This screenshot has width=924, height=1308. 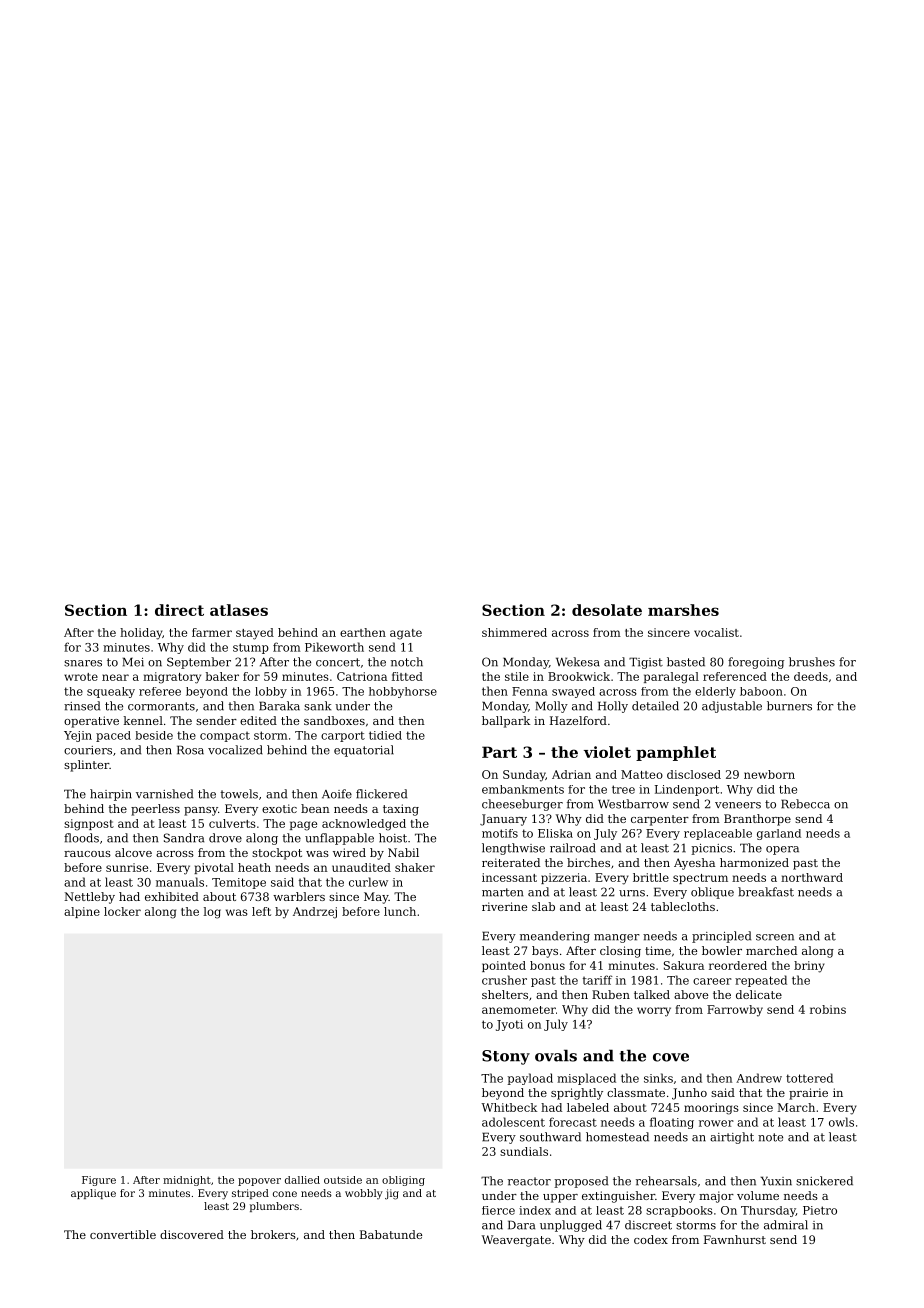 I want to click on owls, so click(x=841, y=1122).
